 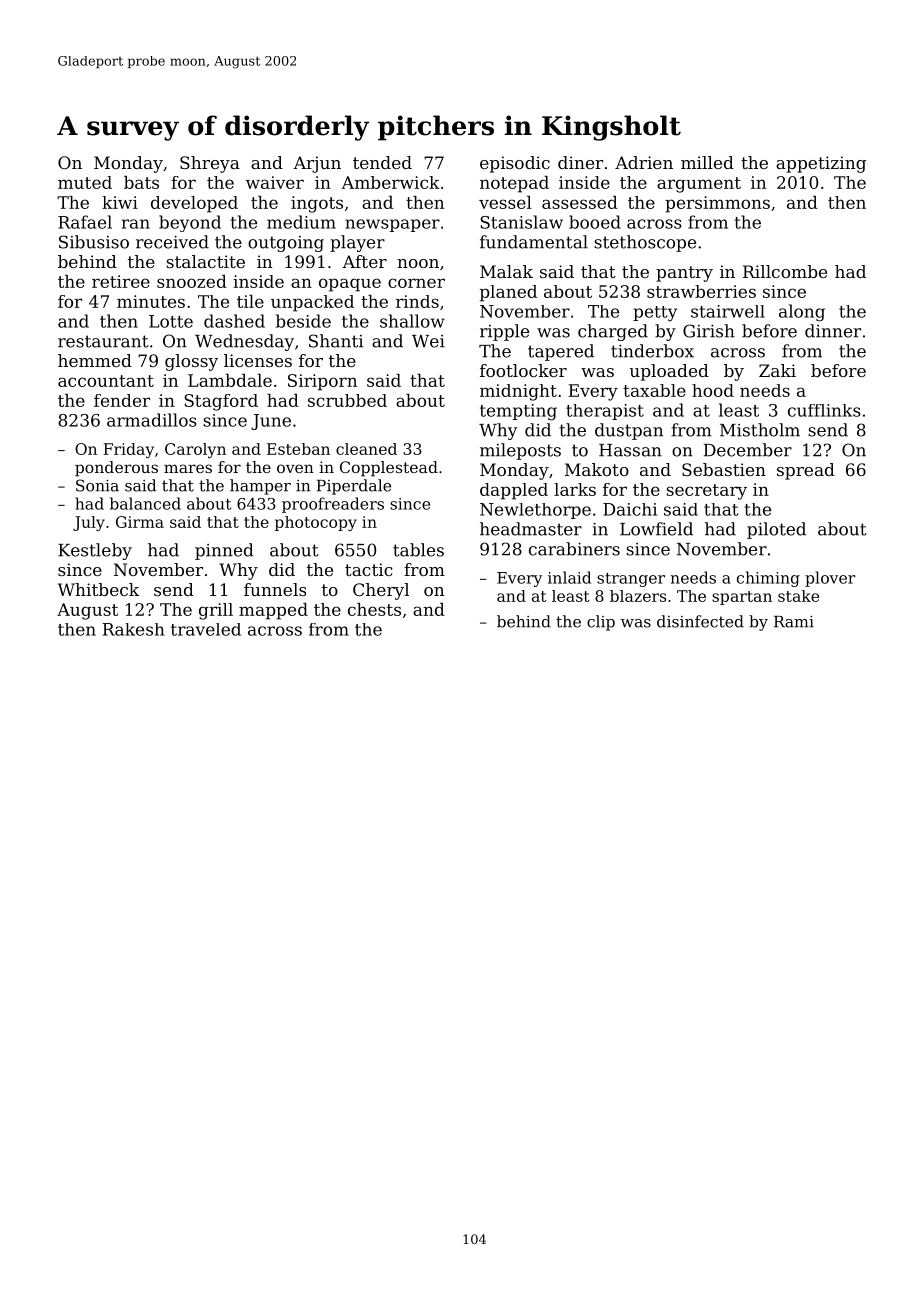 What do you see at coordinates (106, 381) in the page?
I see `accountant` at bounding box center [106, 381].
